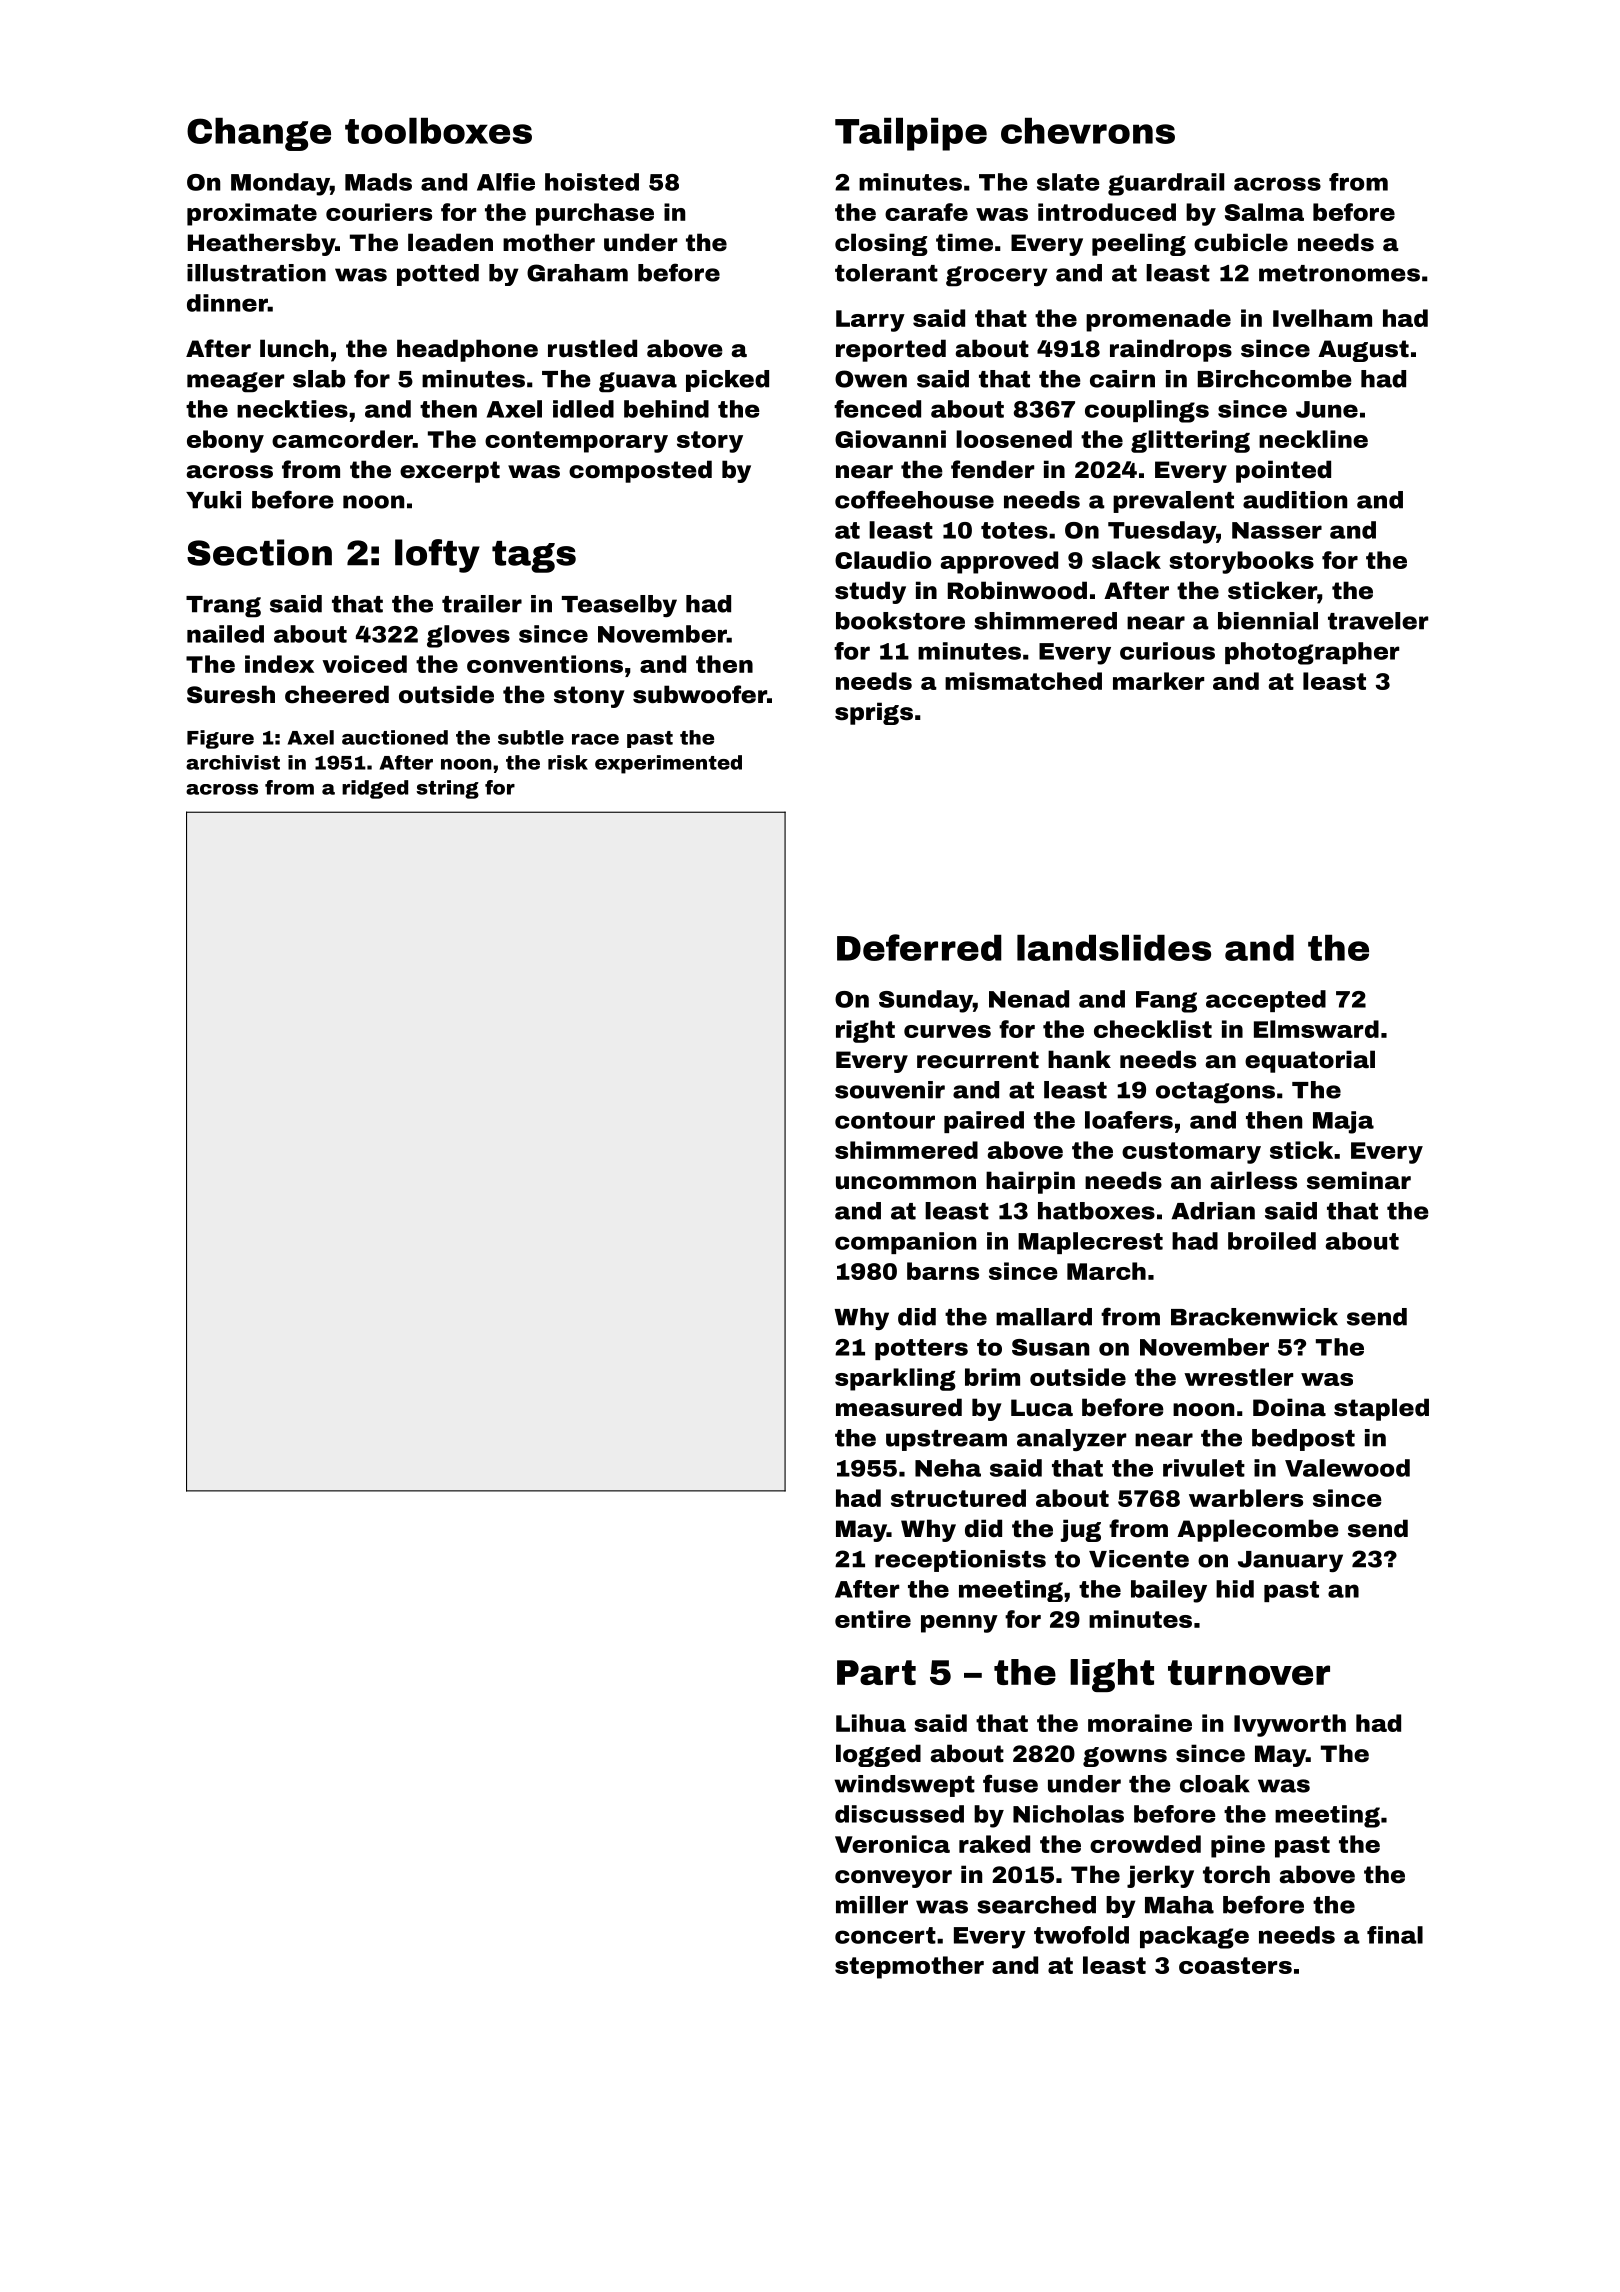 The image size is (1620, 2292). What do you see at coordinates (876, 1672) in the screenshot?
I see `Part` at bounding box center [876, 1672].
